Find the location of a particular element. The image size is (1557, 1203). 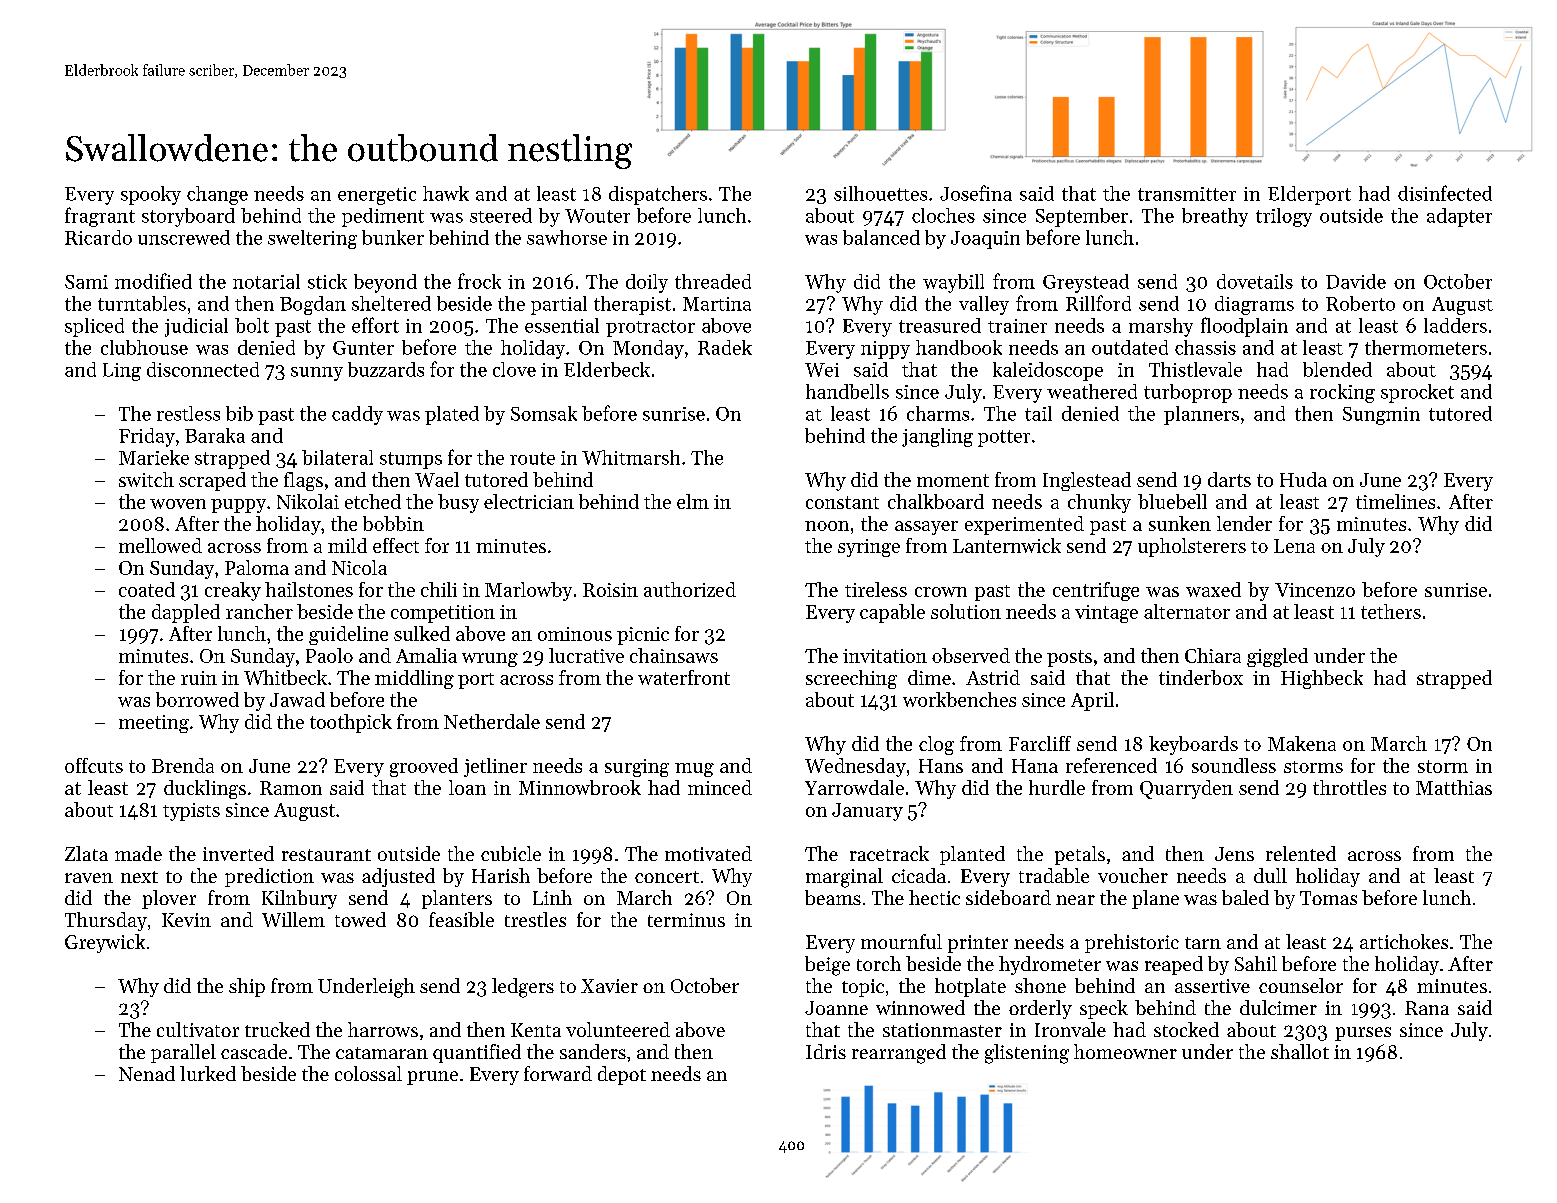

fragrant is located at coordinates (100, 217).
